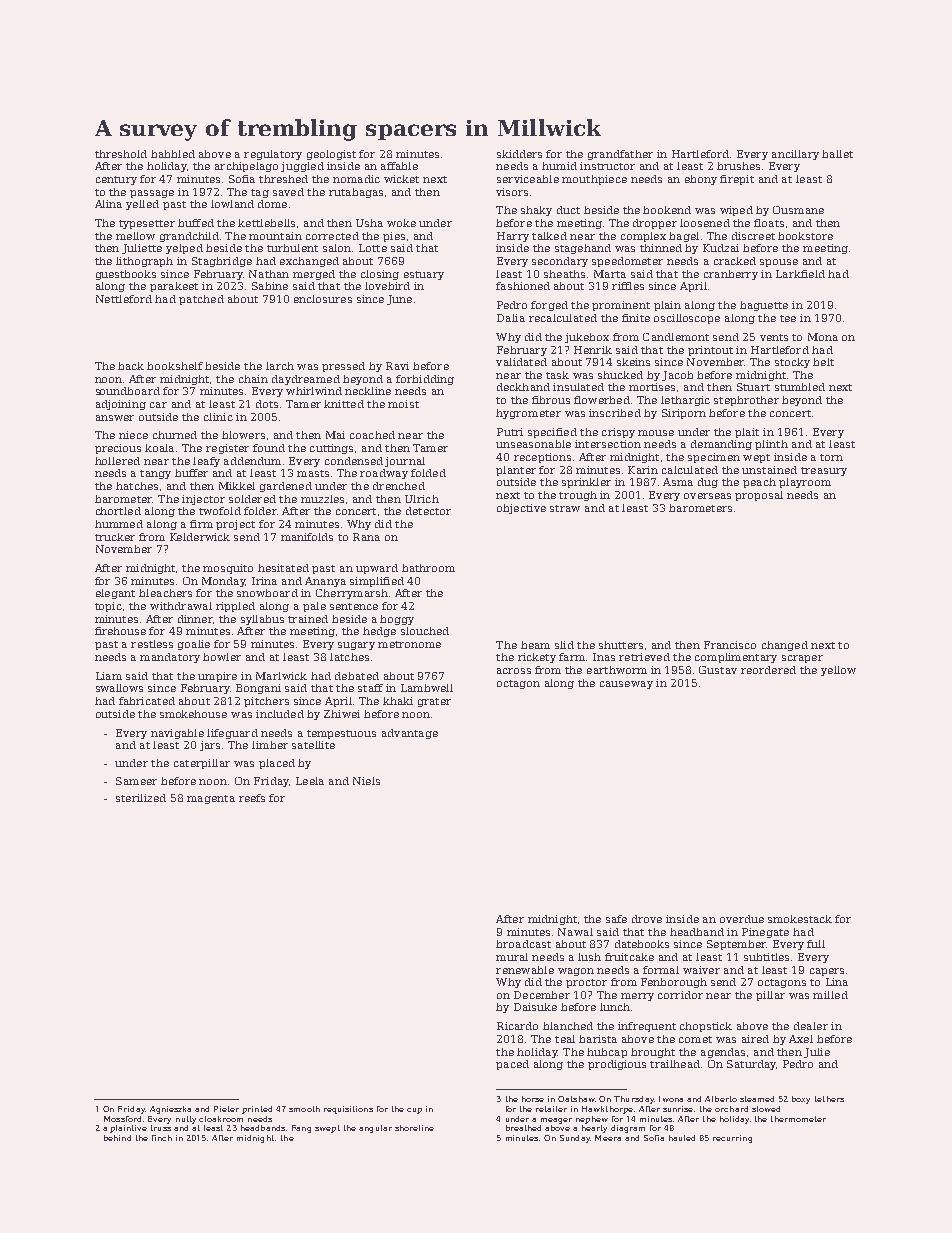 The height and width of the screenshot is (1233, 952). Describe the element at coordinates (211, 799) in the screenshot. I see `magenta` at that location.
